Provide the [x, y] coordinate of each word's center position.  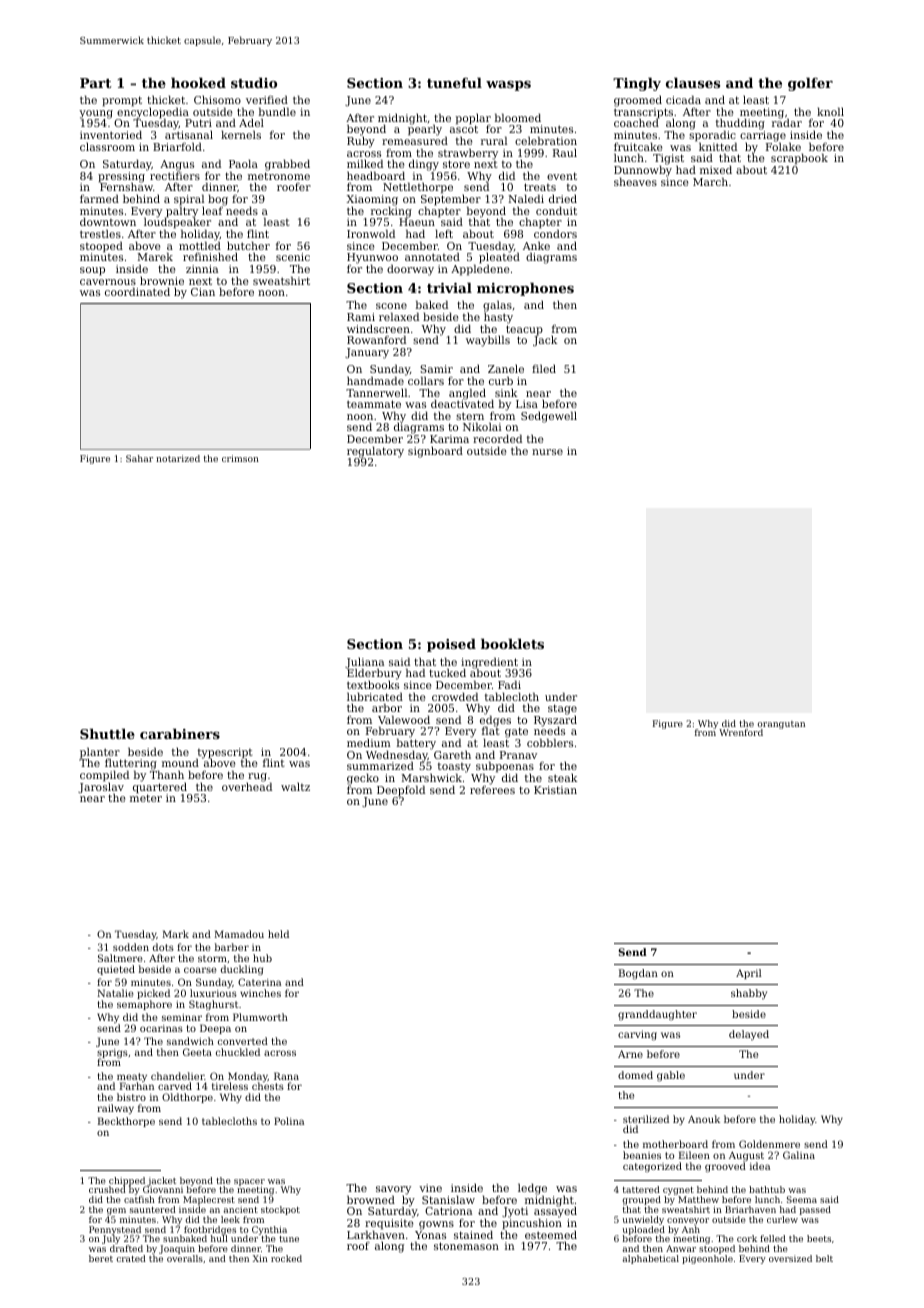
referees [492, 790]
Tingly [637, 84]
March [710, 181]
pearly [425, 130]
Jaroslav [101, 788]
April [749, 974]
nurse [547, 452]
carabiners [180, 733]
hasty [498, 318]
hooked [198, 82]
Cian [203, 292]
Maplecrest [209, 1200]
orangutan [781, 725]
